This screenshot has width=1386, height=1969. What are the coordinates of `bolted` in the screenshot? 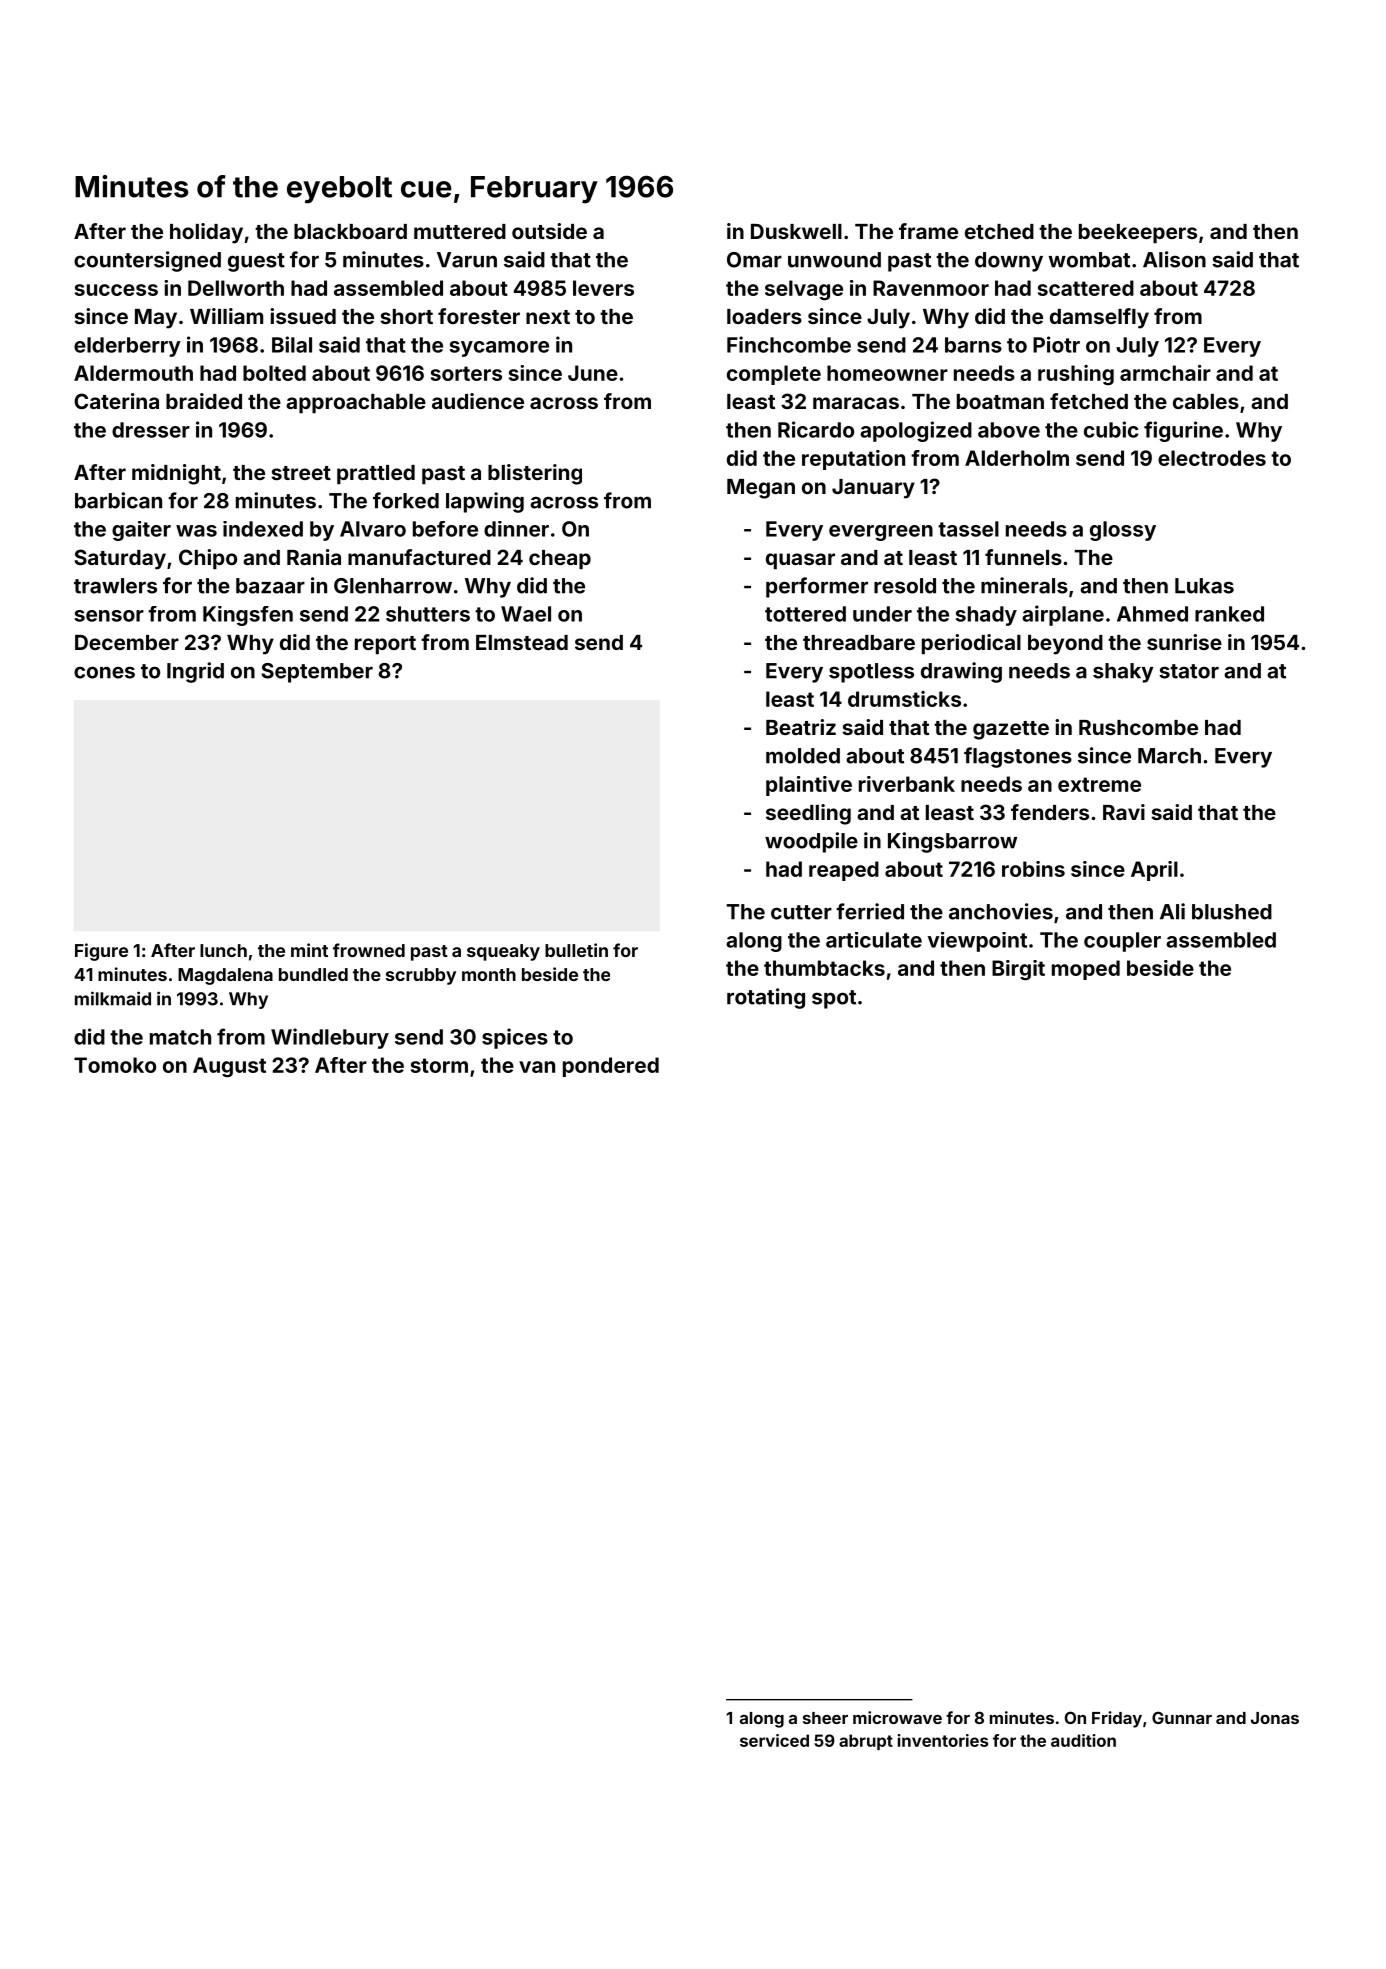 It's located at (274, 373).
